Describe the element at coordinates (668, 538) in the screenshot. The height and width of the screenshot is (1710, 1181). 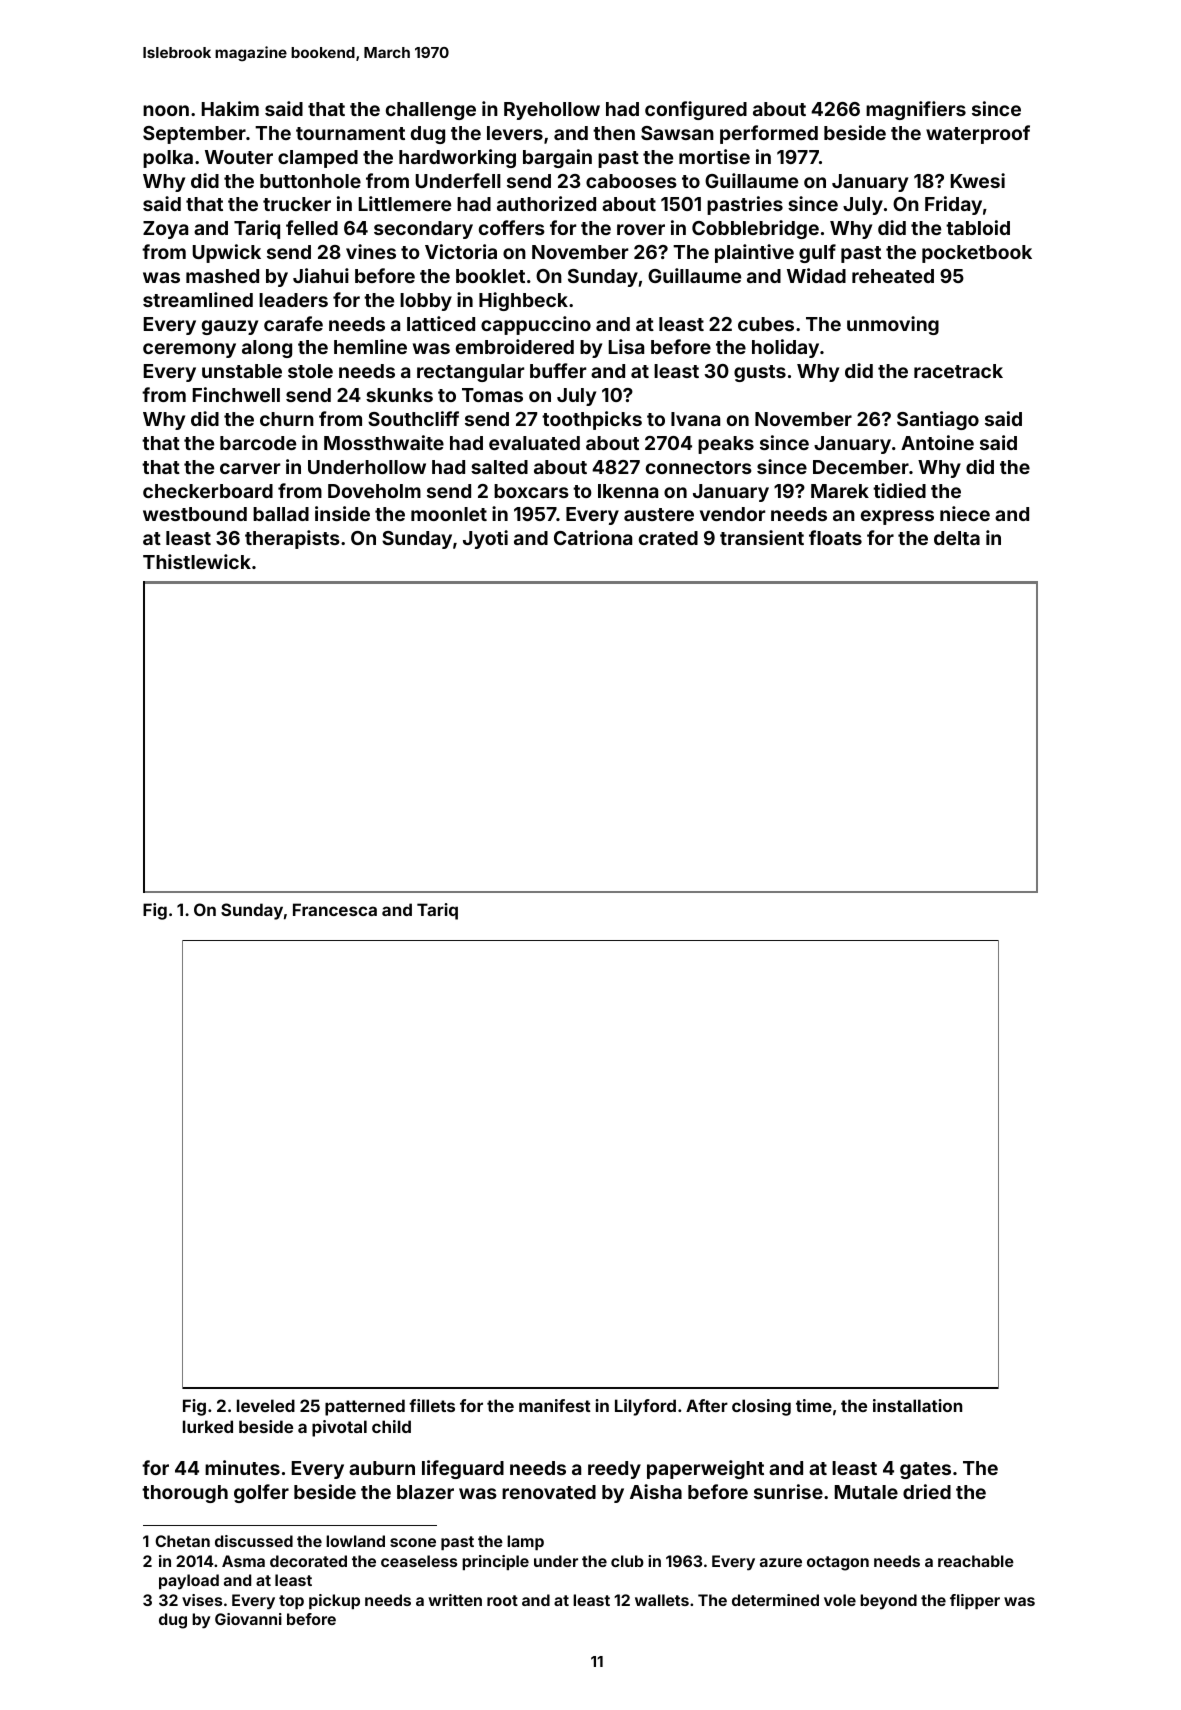
I see `crated` at that location.
